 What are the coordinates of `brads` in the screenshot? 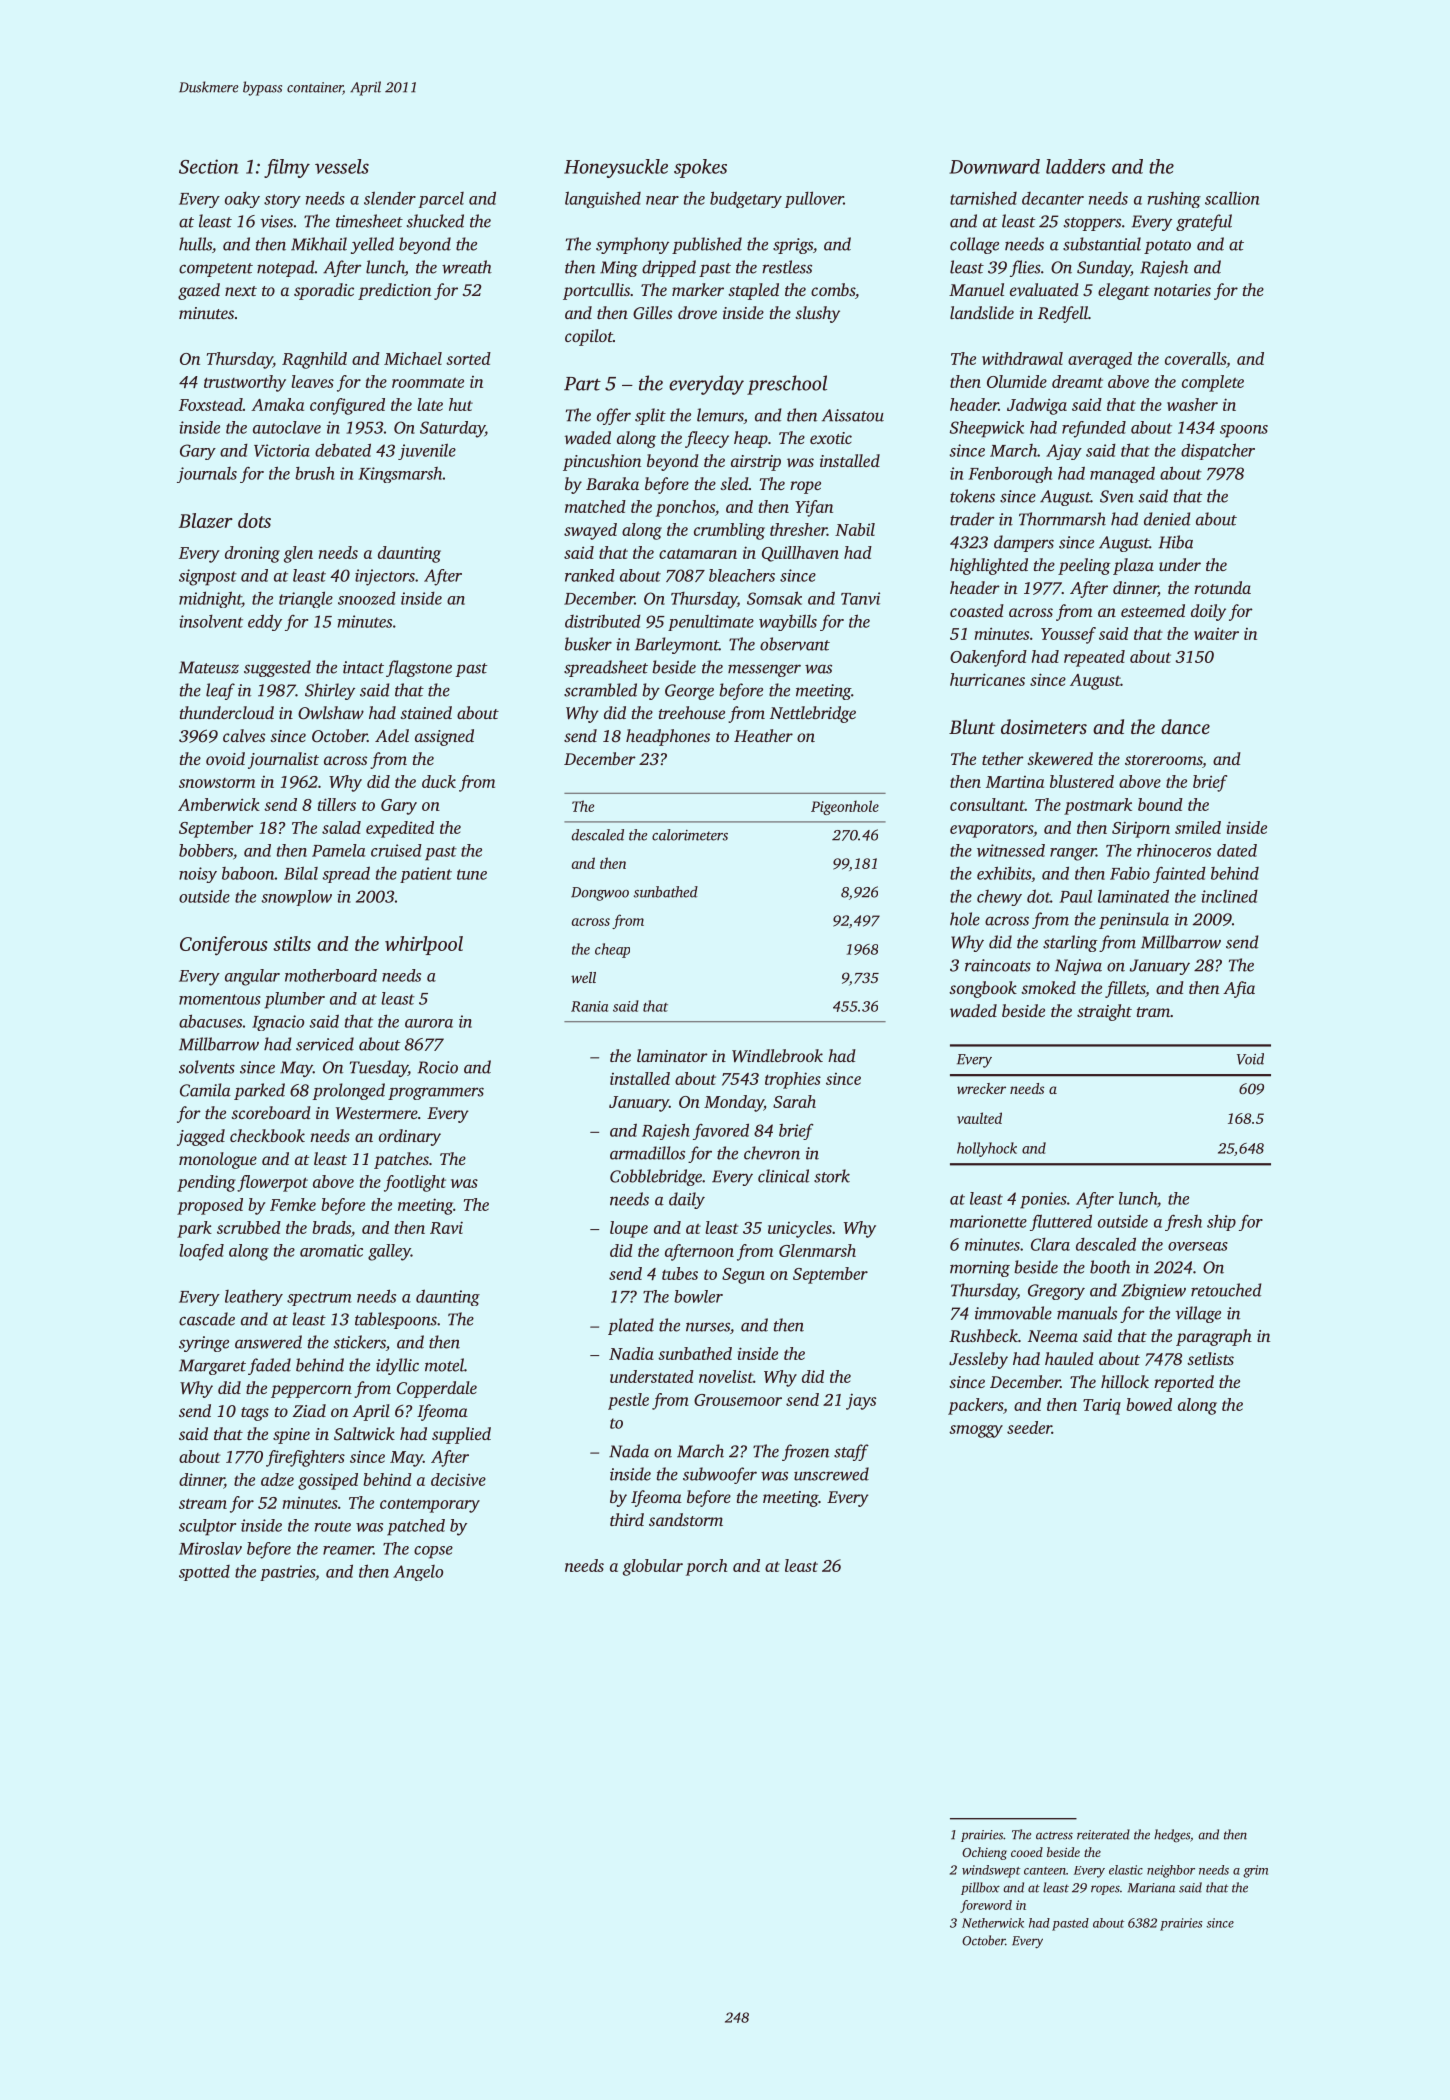 It's located at (331, 1227).
